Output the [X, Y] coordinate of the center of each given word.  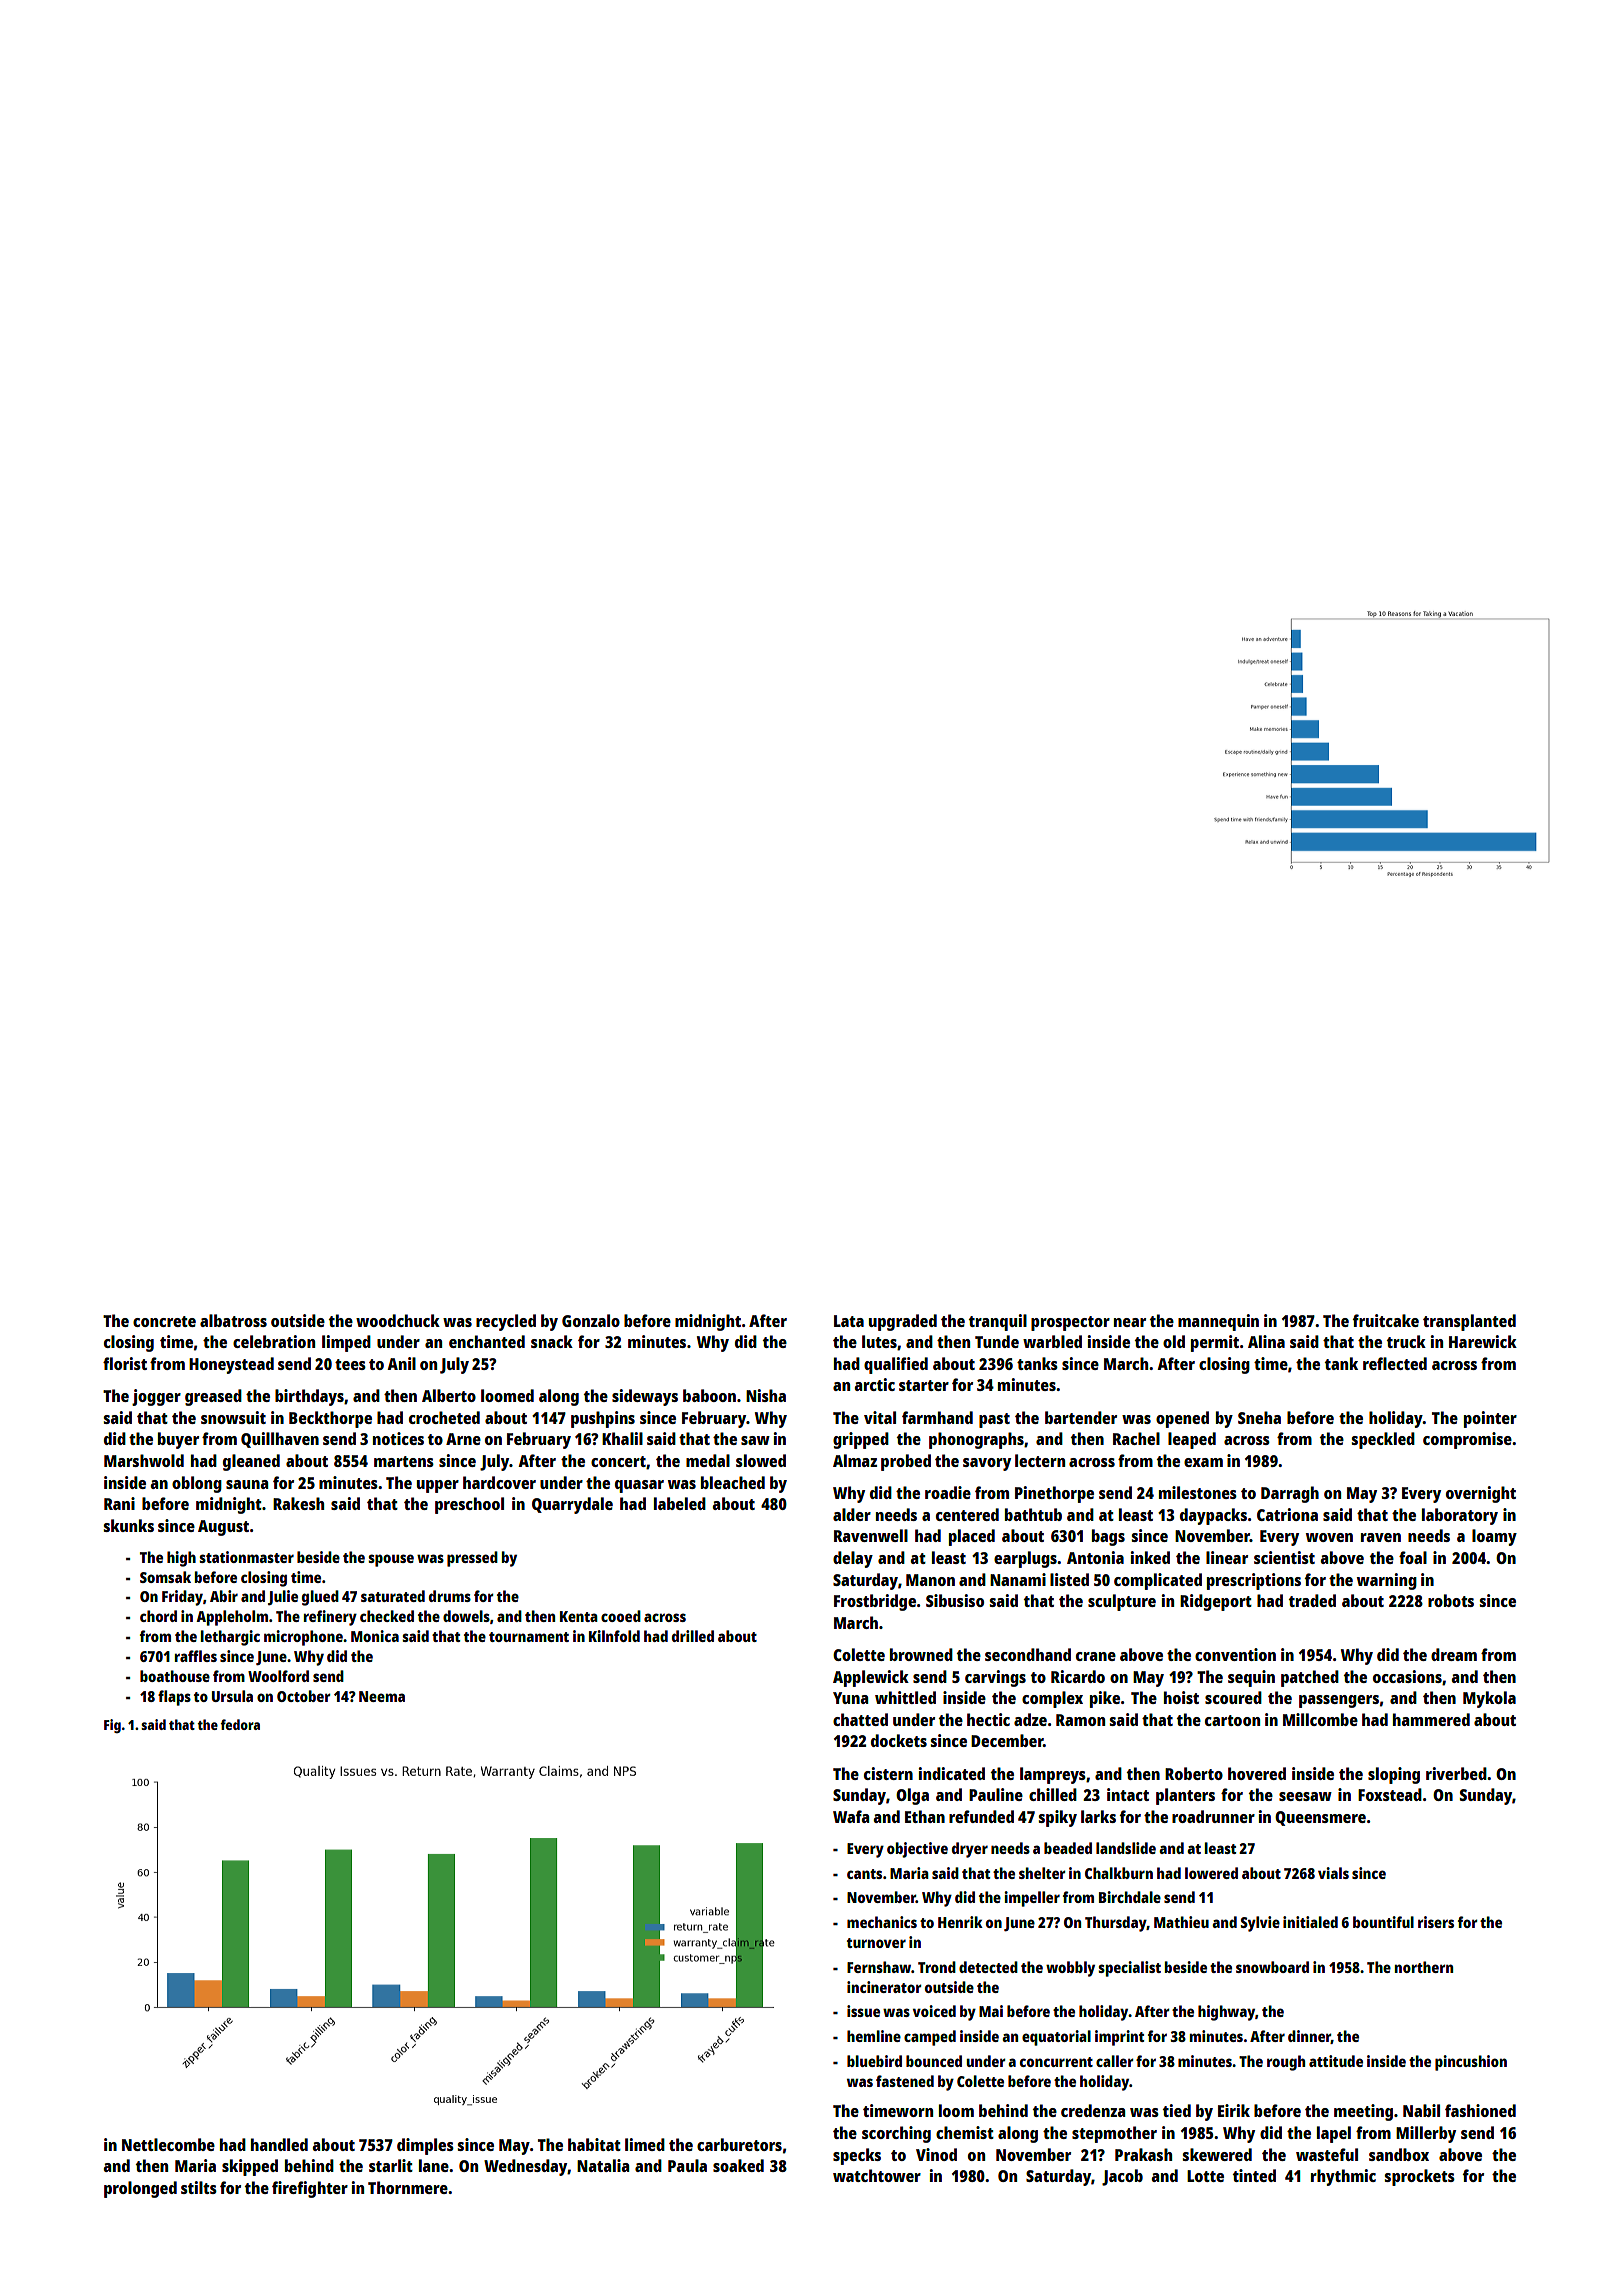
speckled [1383, 1440]
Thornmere [408, 2187]
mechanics [882, 1922]
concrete [164, 1321]
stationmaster [246, 1557]
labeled [680, 1503]
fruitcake [1386, 1320]
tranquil [998, 1322]
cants [864, 1874]
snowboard [1272, 1967]
